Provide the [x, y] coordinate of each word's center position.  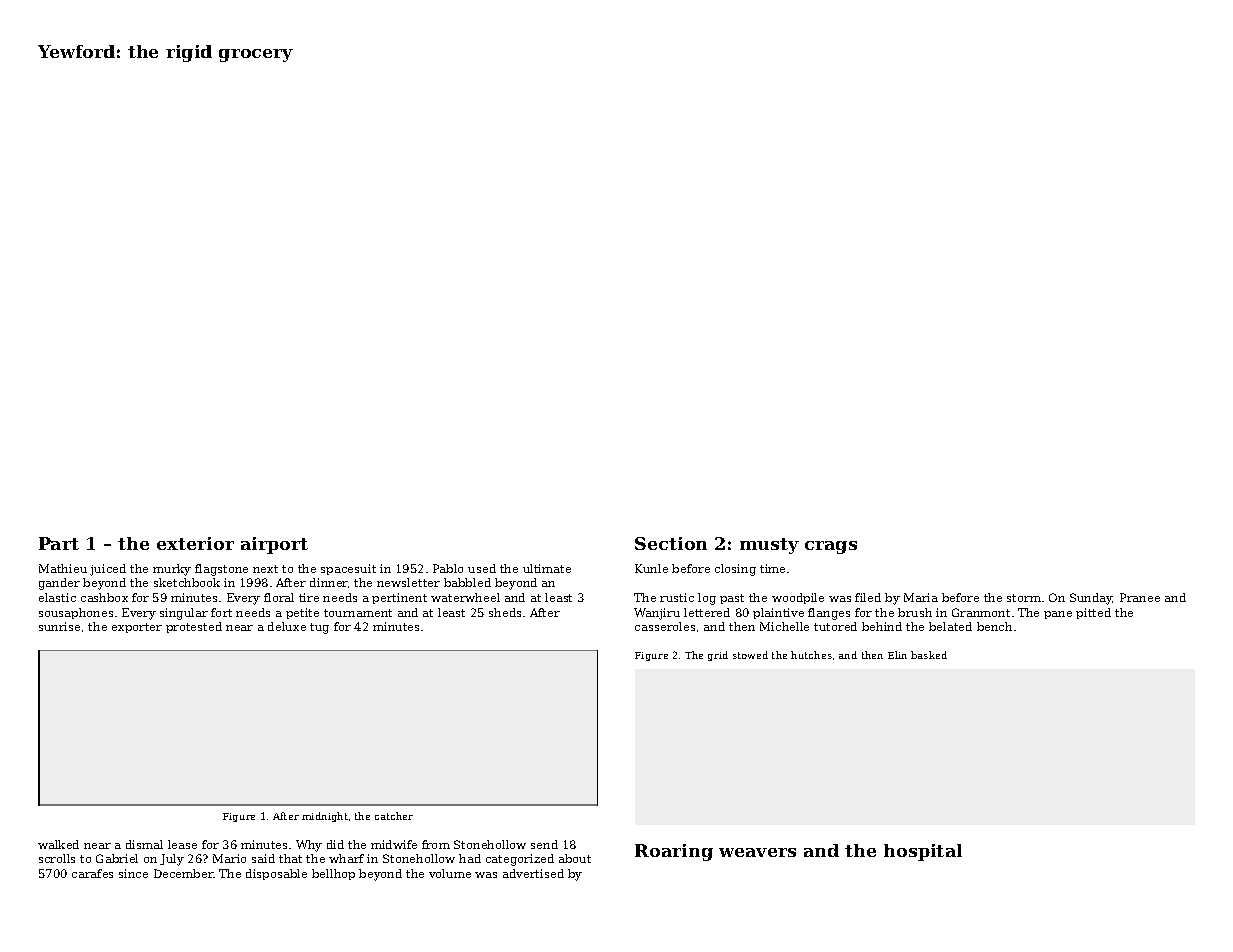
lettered [707, 612]
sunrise [59, 626]
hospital [923, 852]
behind [882, 626]
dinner [329, 582]
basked [929, 655]
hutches [811, 655]
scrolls [57, 858]
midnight [325, 817]
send [544, 844]
